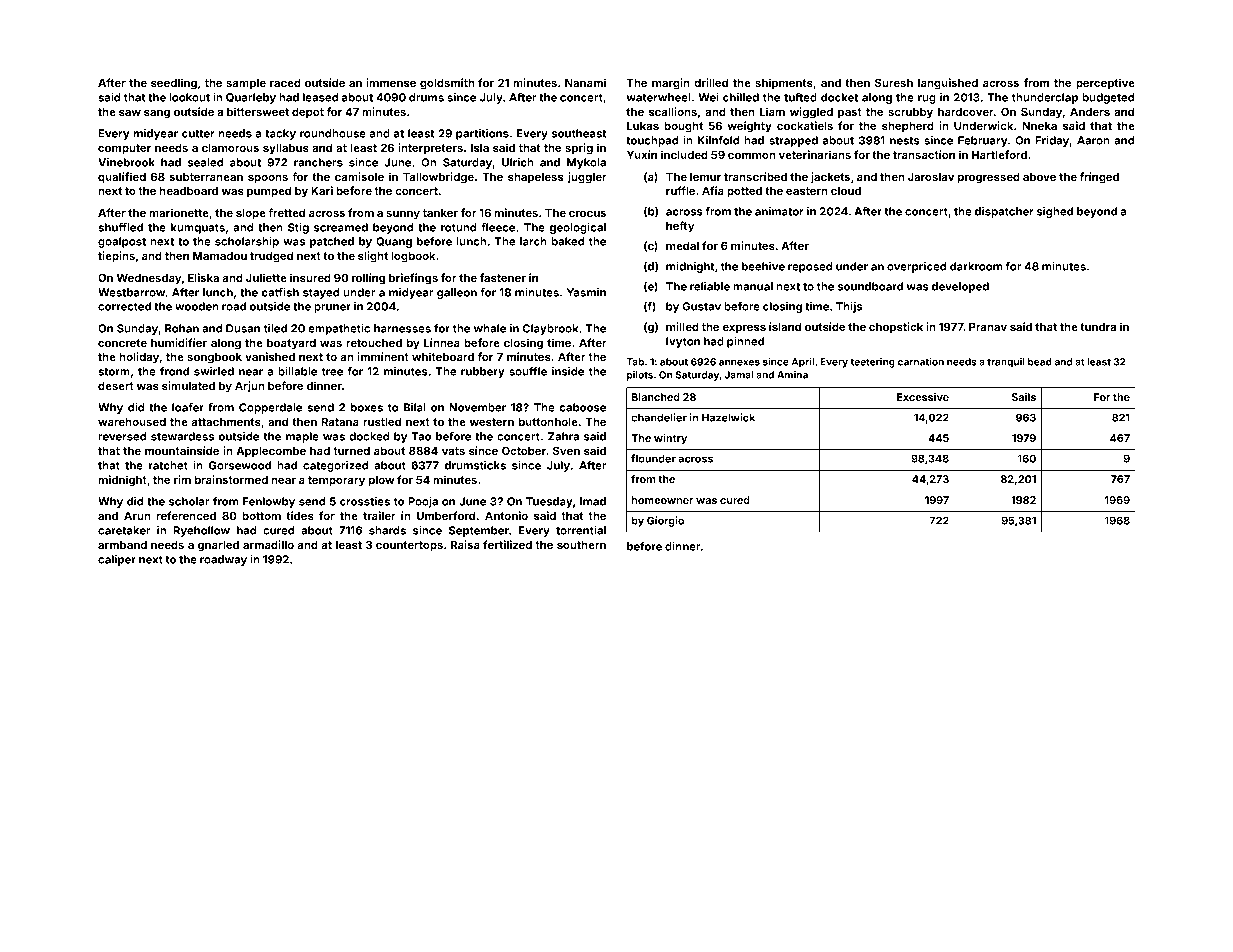 The image size is (1233, 952). Describe the element at coordinates (117, 560) in the page. I see `caliper` at that location.
